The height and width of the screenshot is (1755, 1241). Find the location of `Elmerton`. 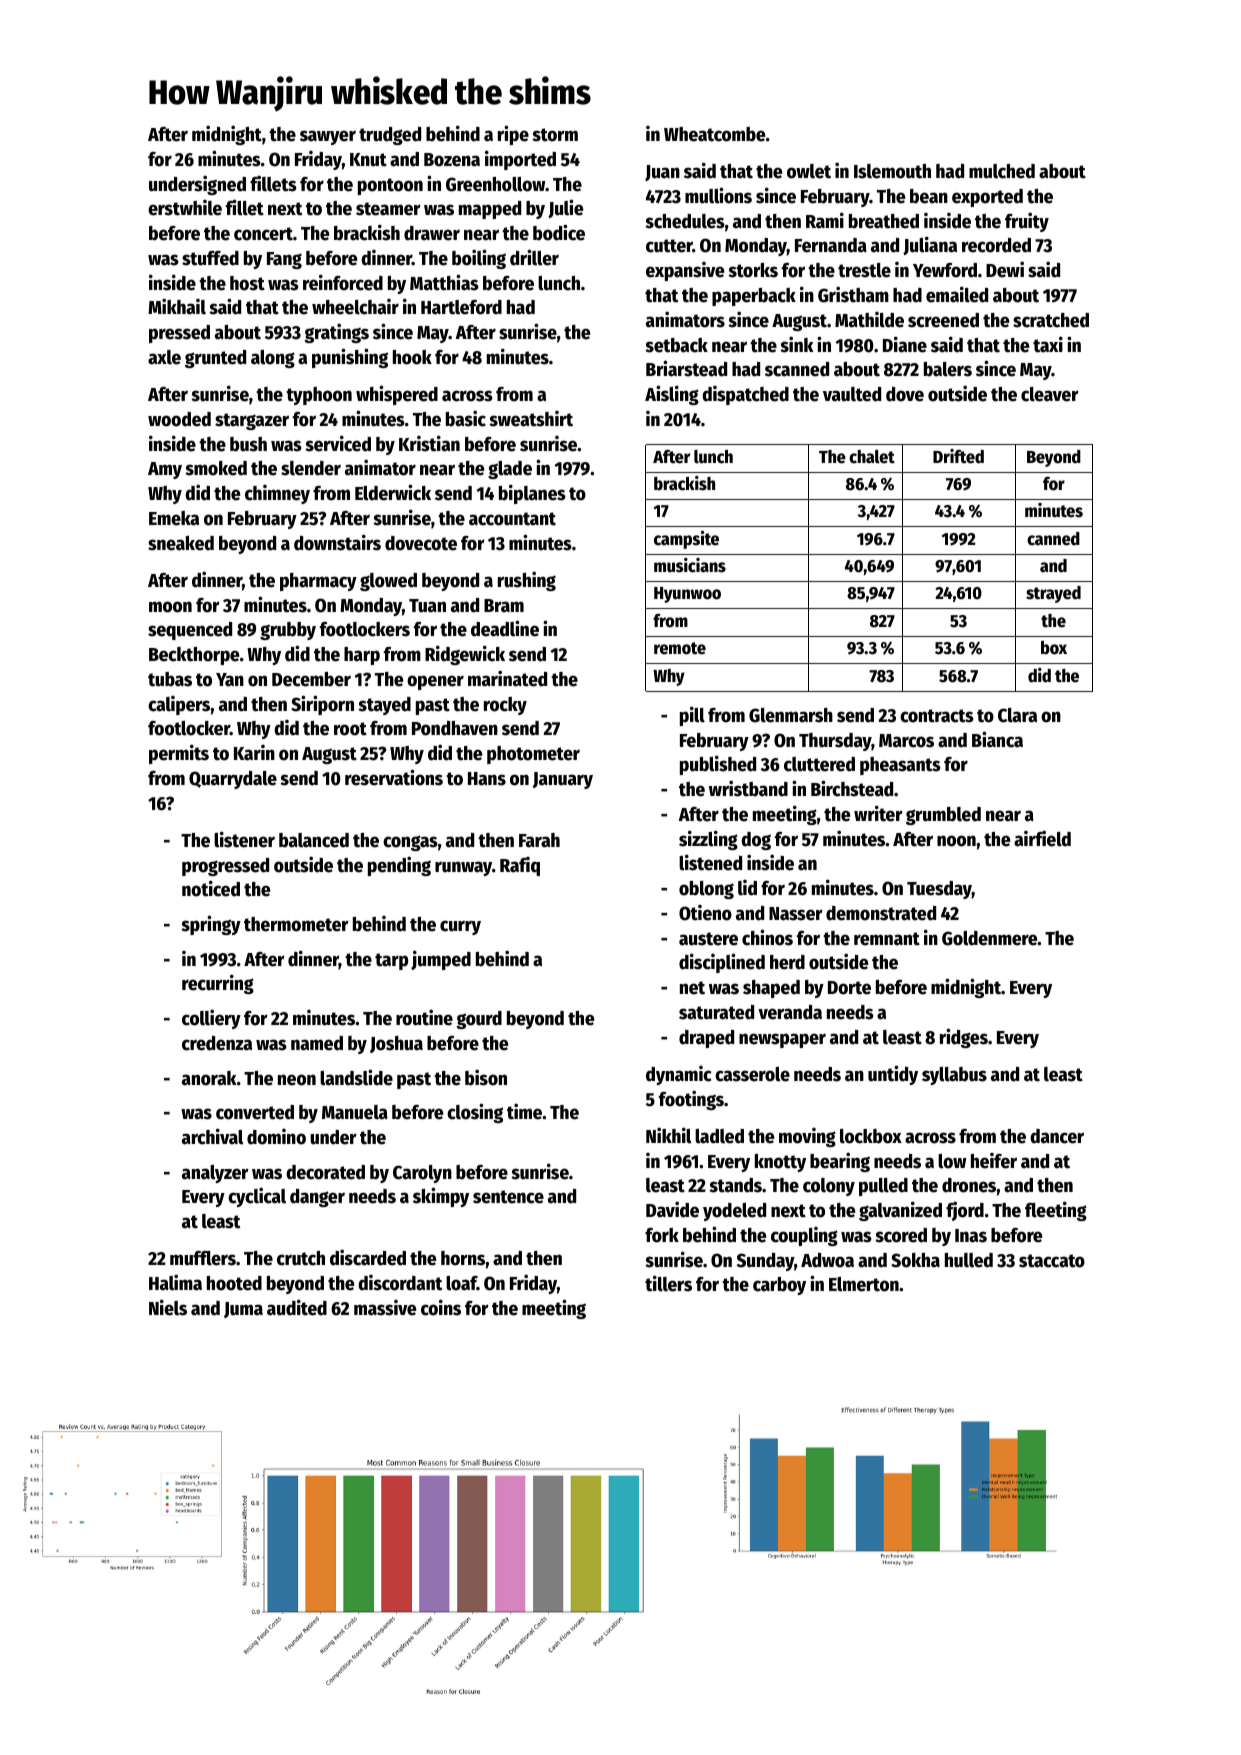

Elmerton is located at coordinates (864, 1284).
